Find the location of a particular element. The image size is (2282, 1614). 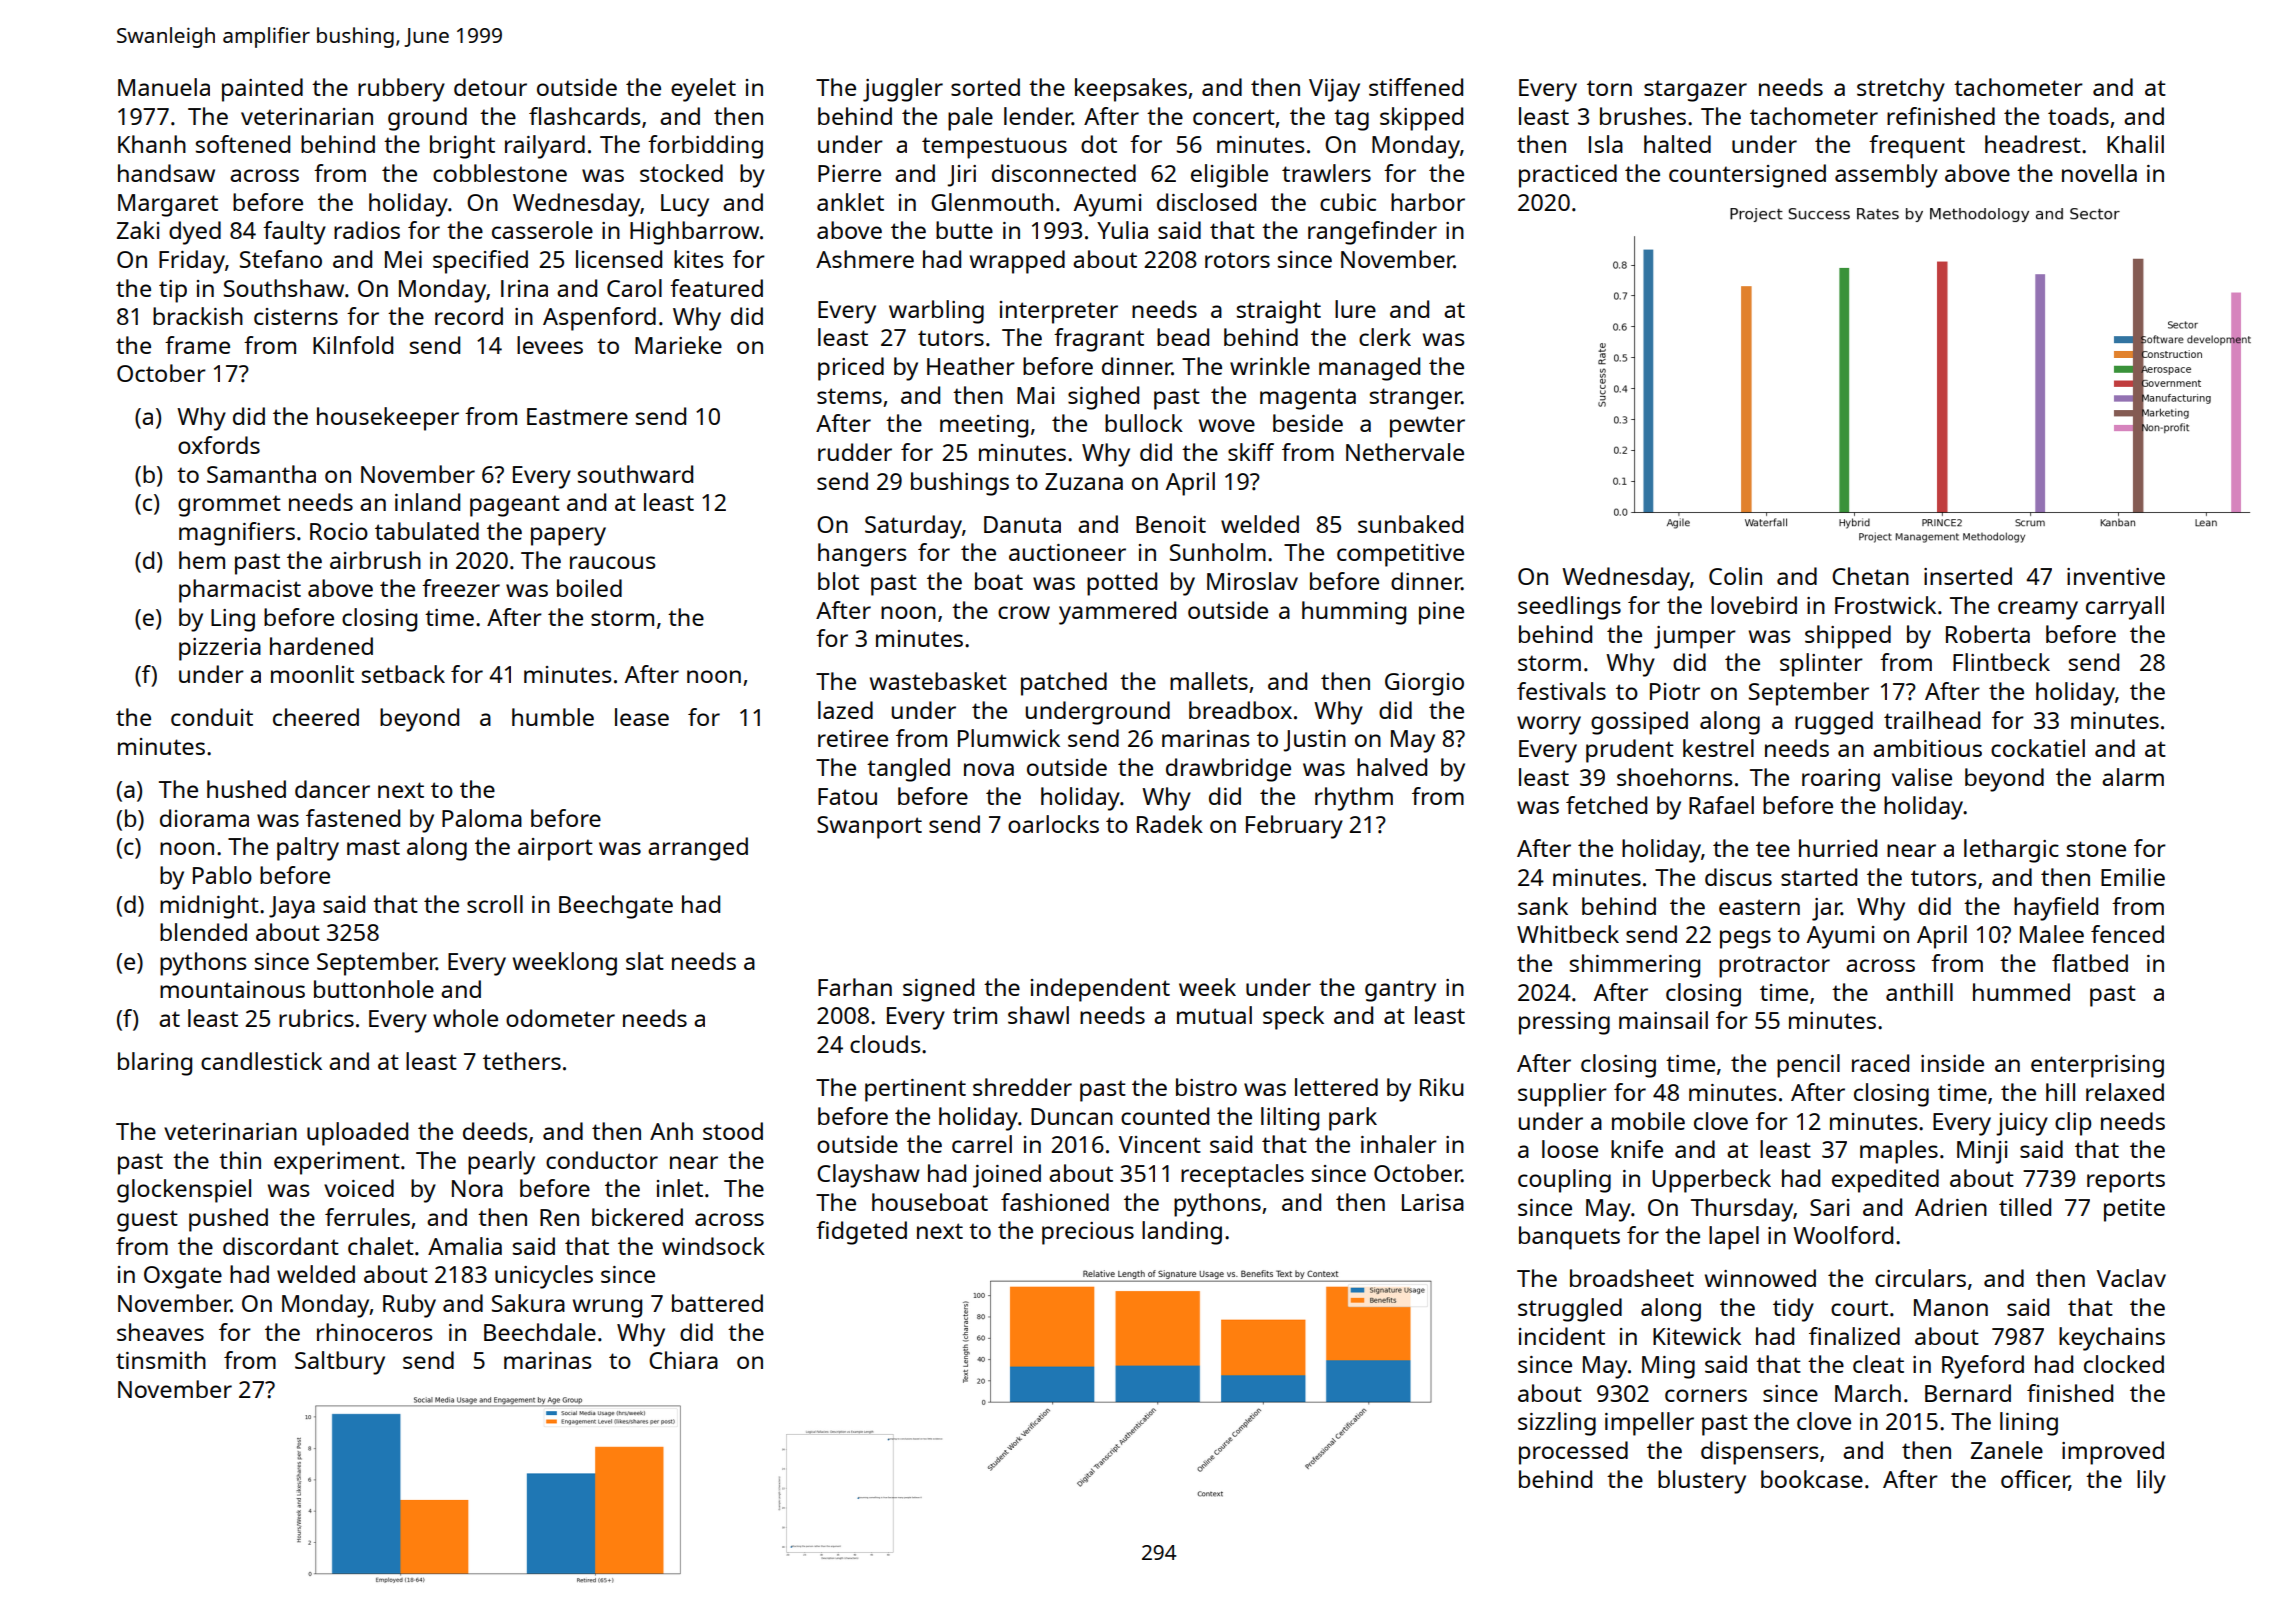

Paloma is located at coordinates (482, 818).
